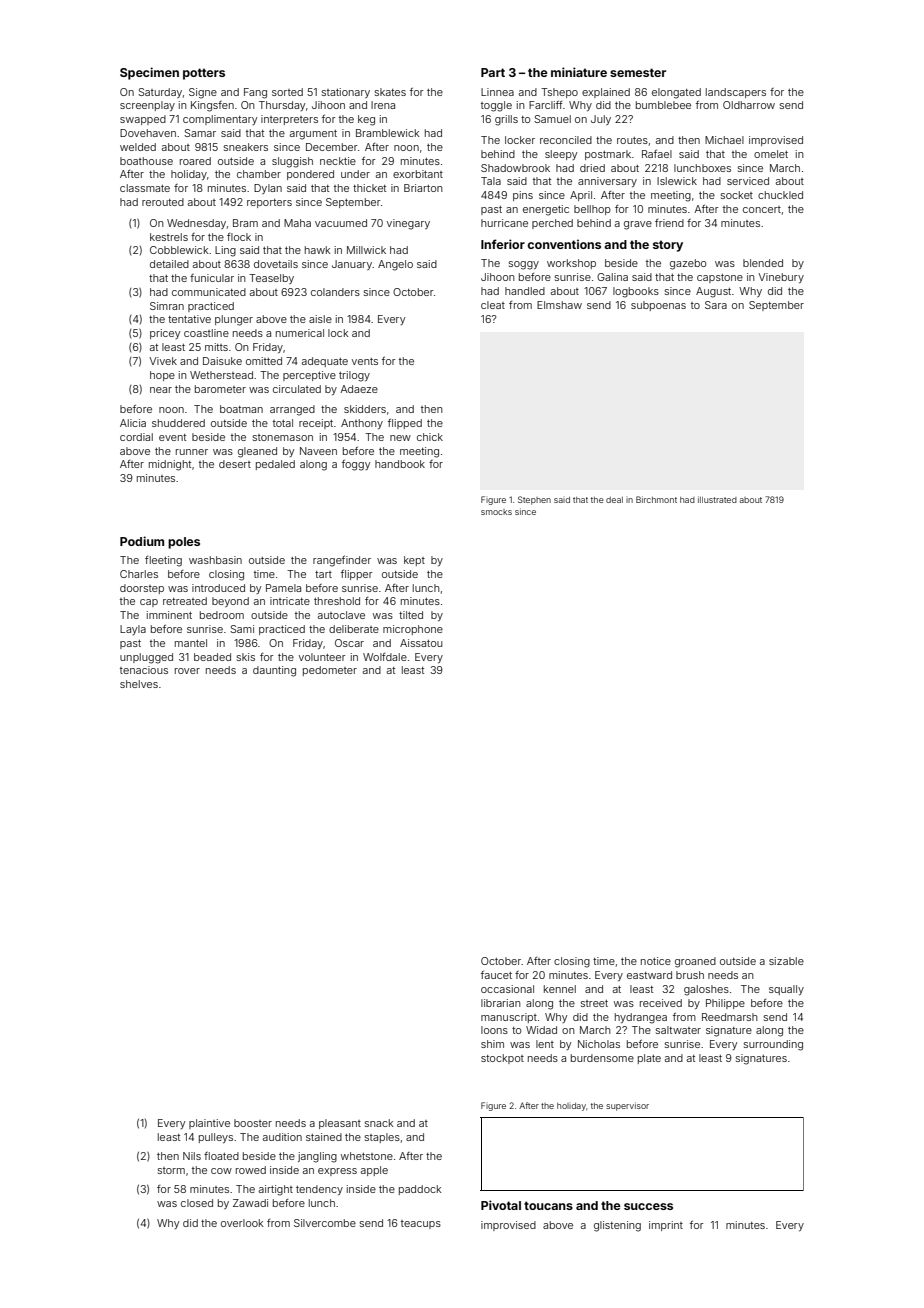 This page has height=1308, width=924. I want to click on faucet, so click(496, 975).
